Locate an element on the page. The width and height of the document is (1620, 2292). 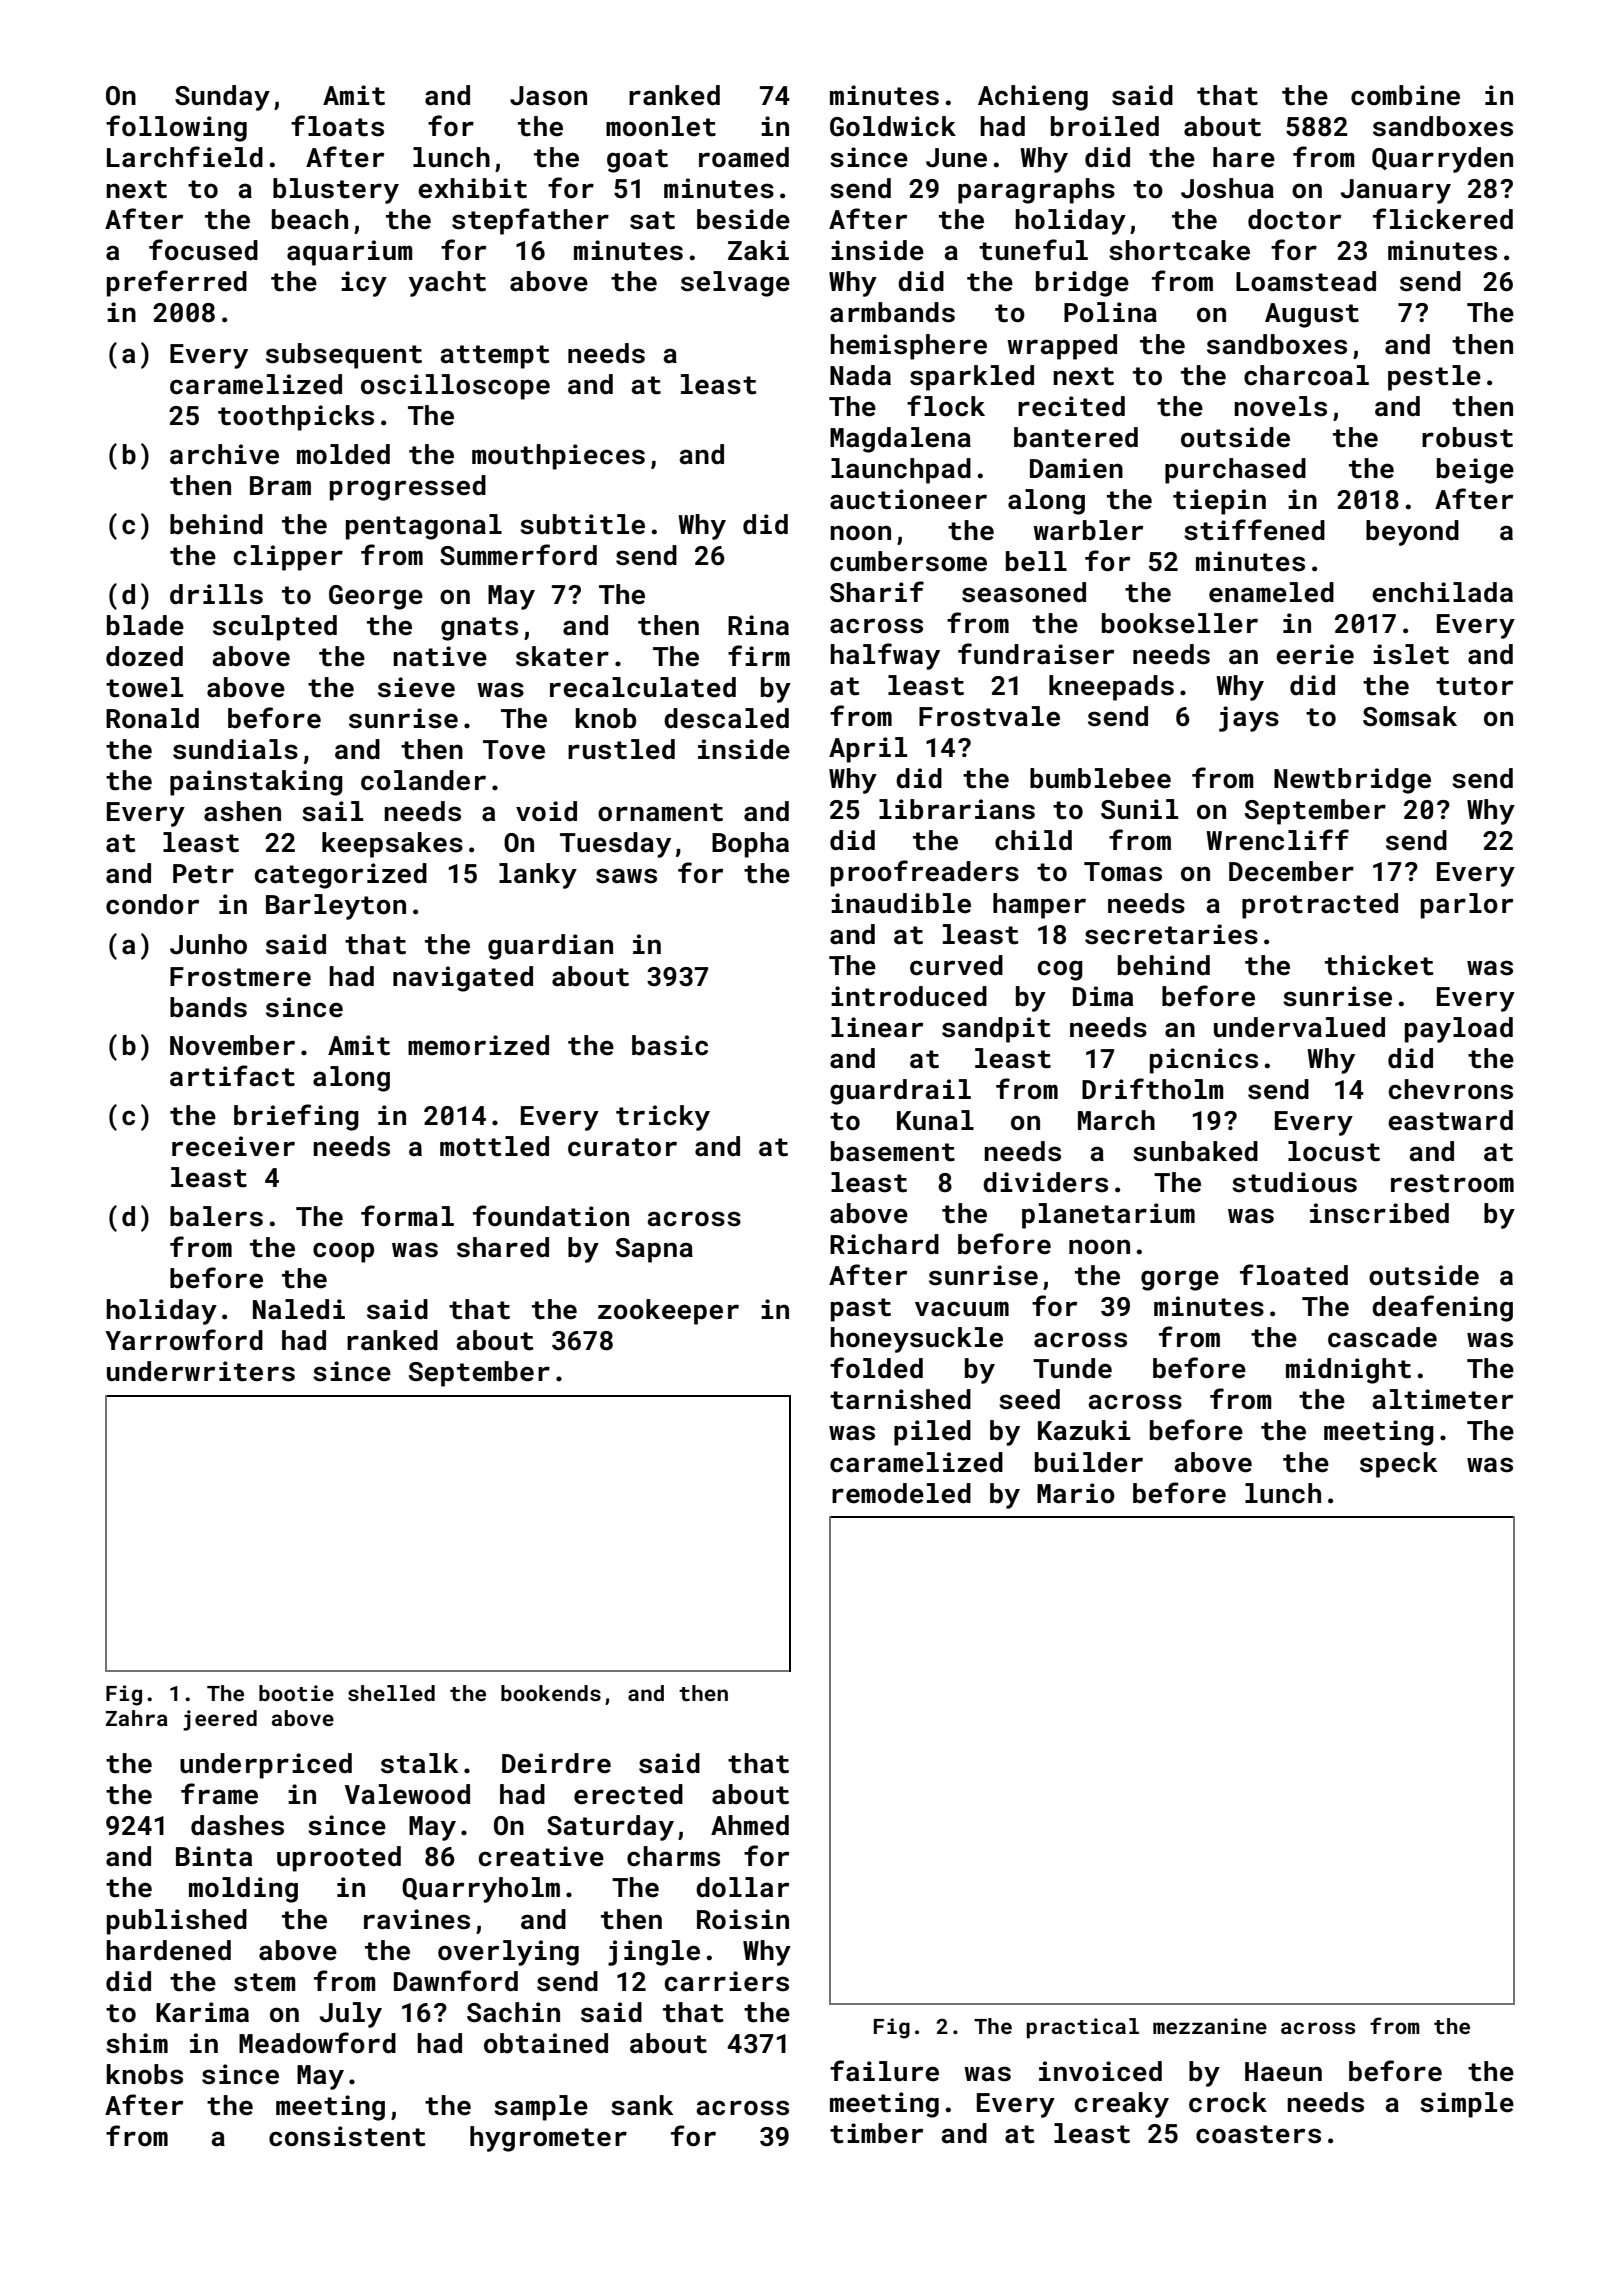
jeered is located at coordinates (220, 1720).
